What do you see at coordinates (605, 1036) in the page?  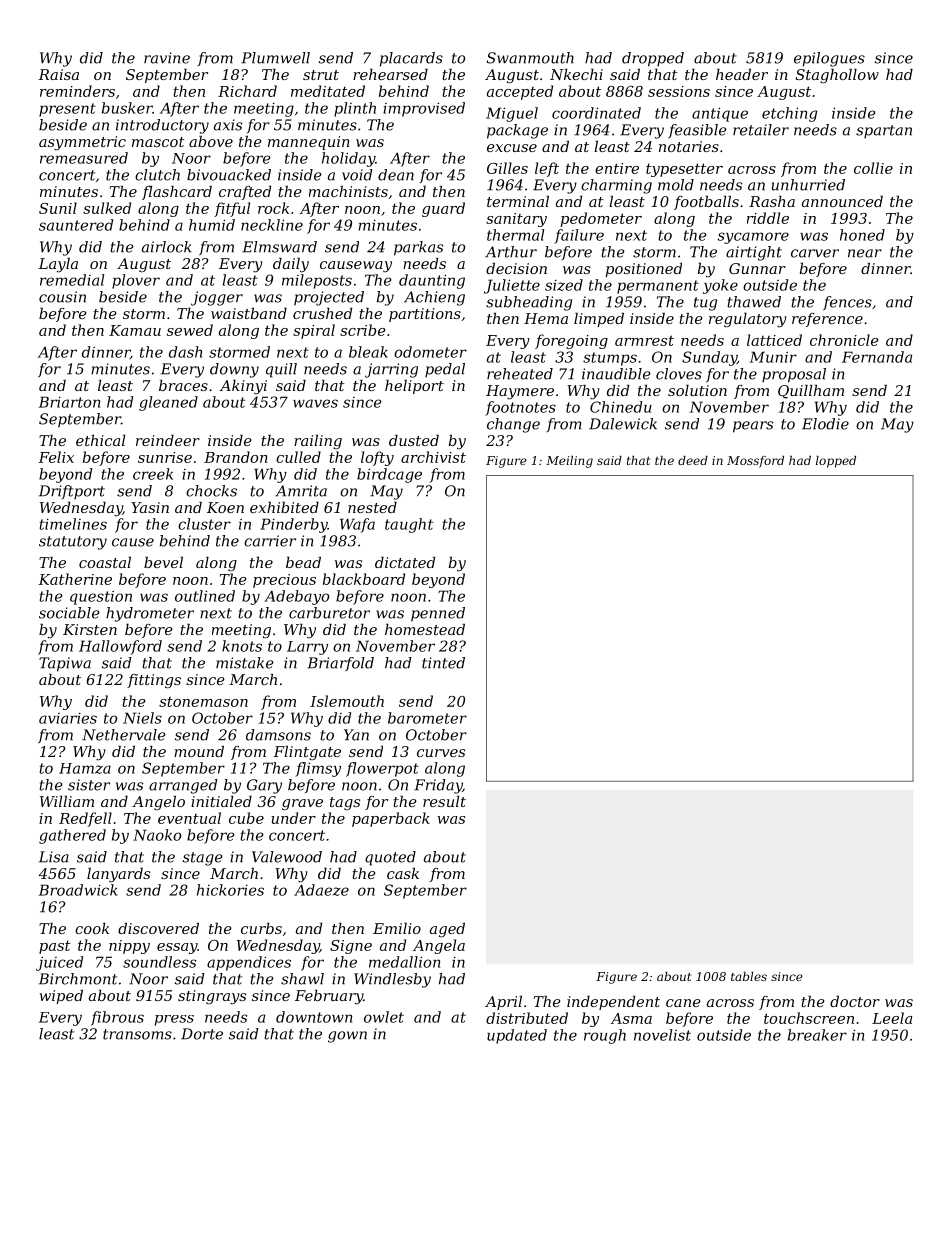 I see `rough` at bounding box center [605, 1036].
